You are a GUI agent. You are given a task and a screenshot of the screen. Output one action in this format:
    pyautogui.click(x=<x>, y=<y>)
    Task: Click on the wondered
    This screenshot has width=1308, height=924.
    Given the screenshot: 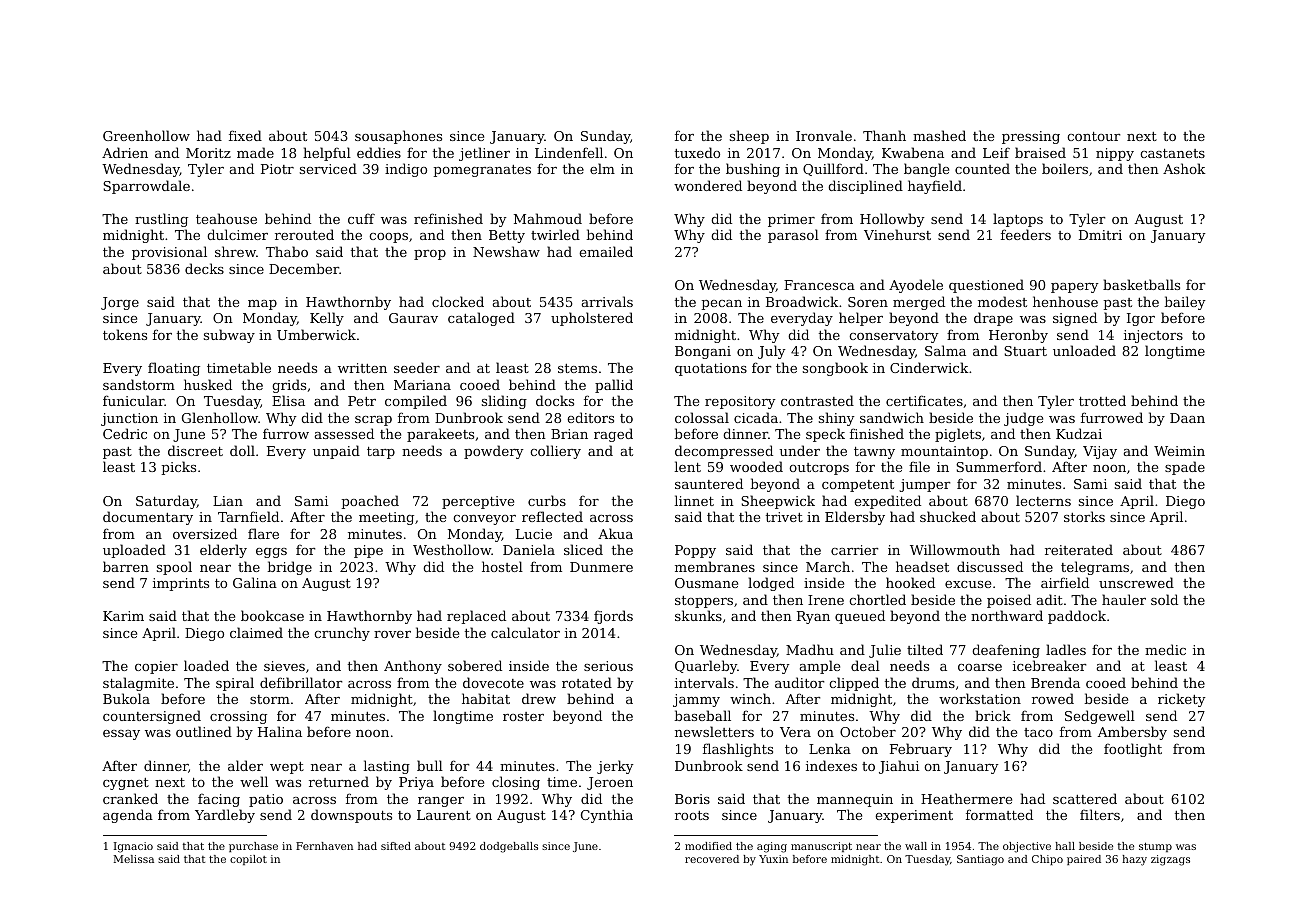 What is the action you would take?
    pyautogui.click(x=708, y=185)
